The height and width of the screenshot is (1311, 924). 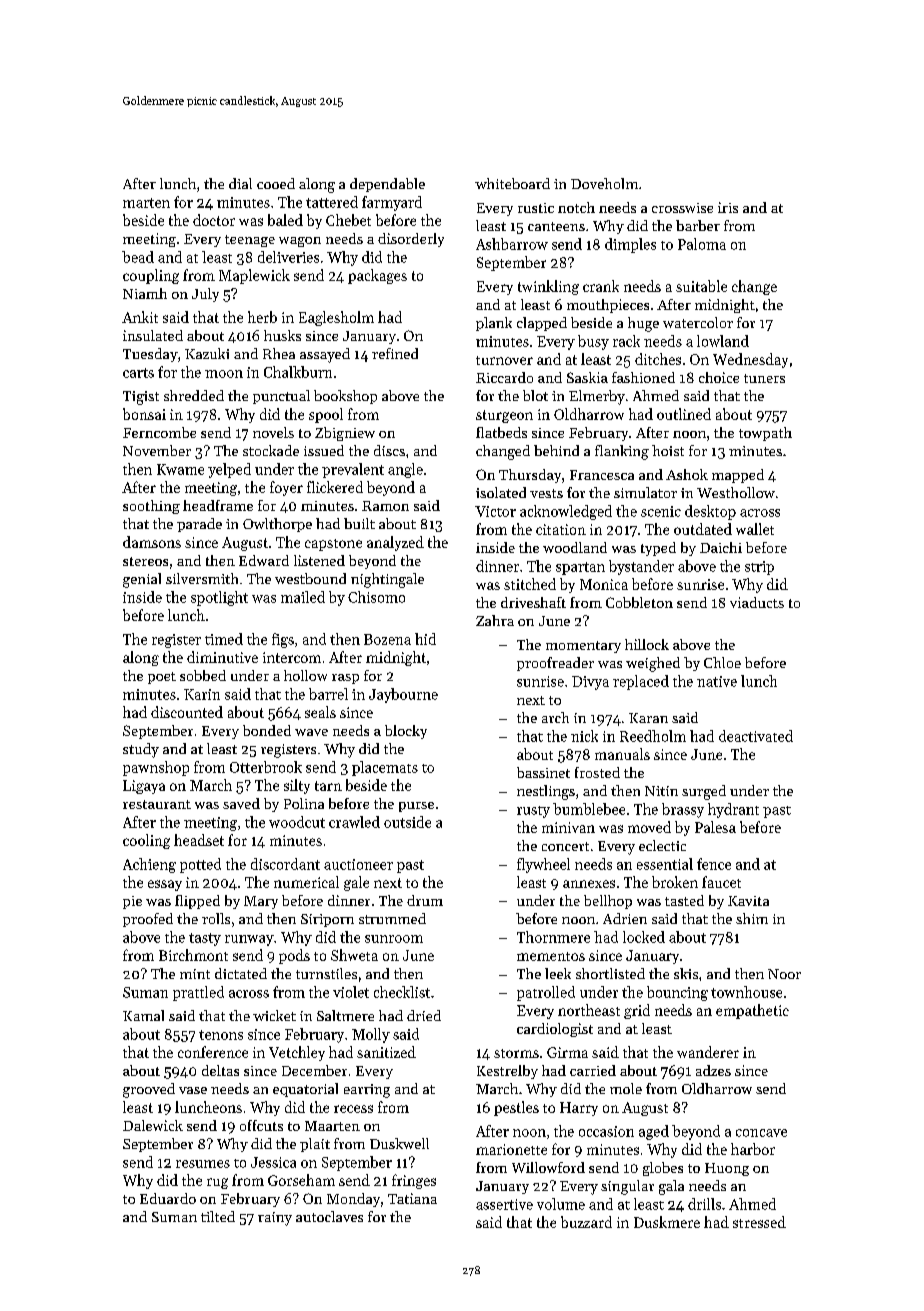 I want to click on July, so click(x=205, y=295).
